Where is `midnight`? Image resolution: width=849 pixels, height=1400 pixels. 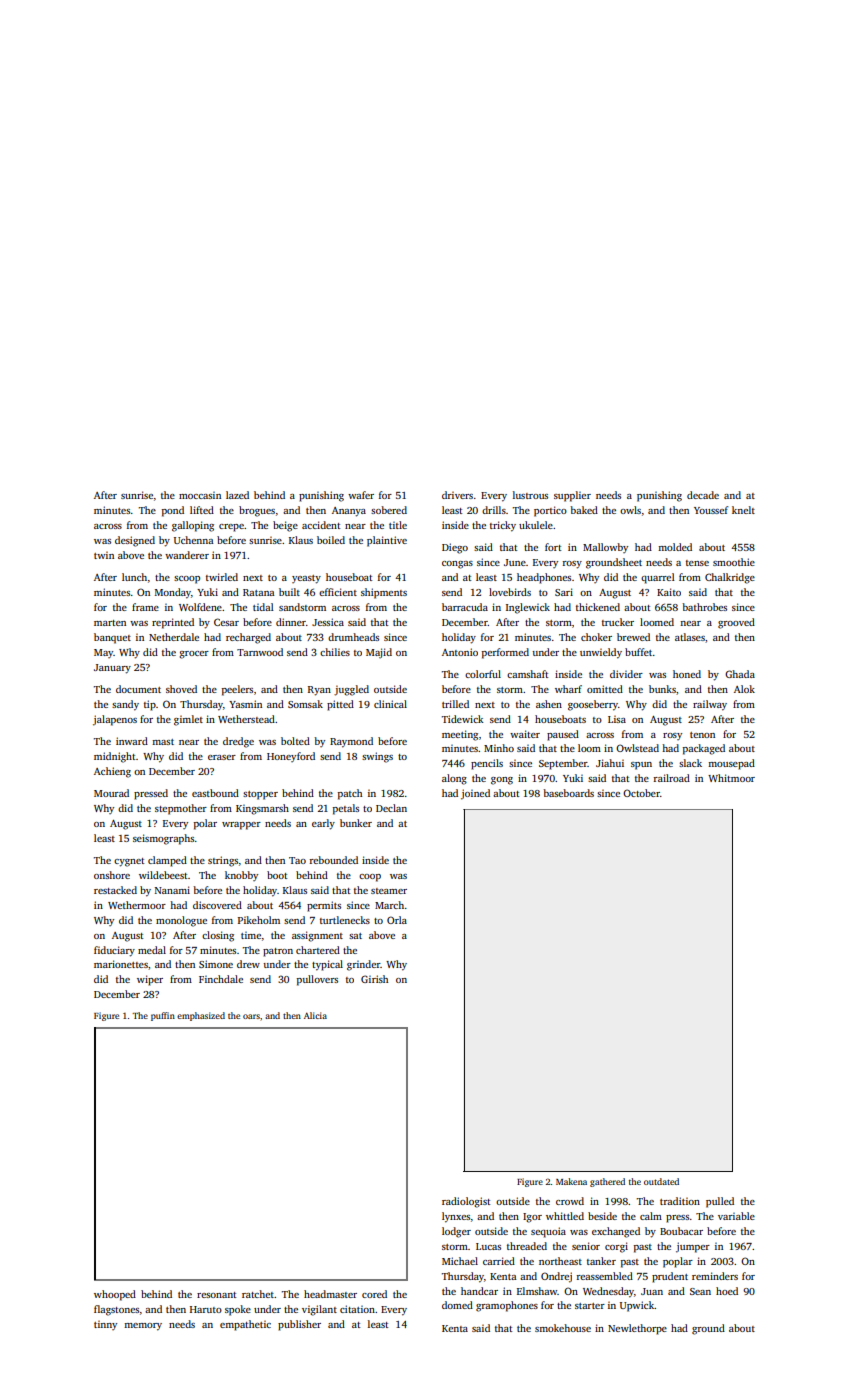 midnight is located at coordinates (115, 757).
